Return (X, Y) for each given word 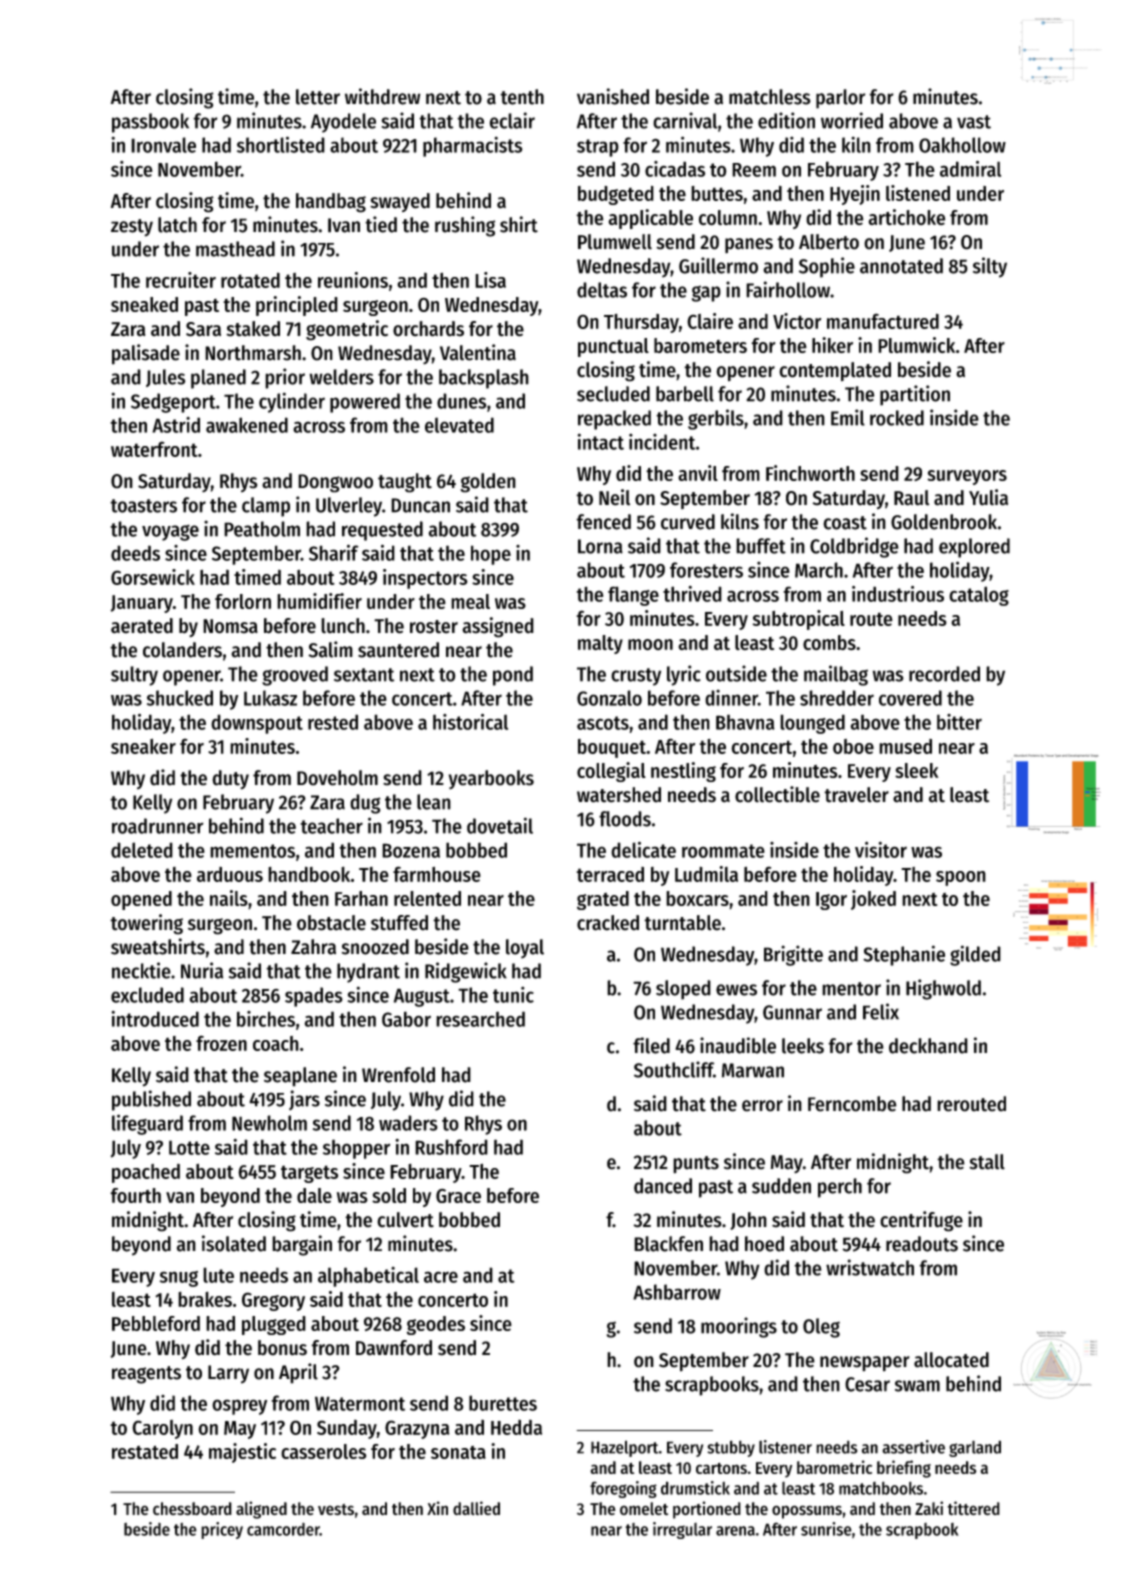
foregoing (623, 1489)
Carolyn (162, 1429)
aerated (142, 626)
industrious (898, 594)
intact (601, 441)
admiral (970, 169)
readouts (922, 1244)
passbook (150, 123)
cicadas (675, 169)
